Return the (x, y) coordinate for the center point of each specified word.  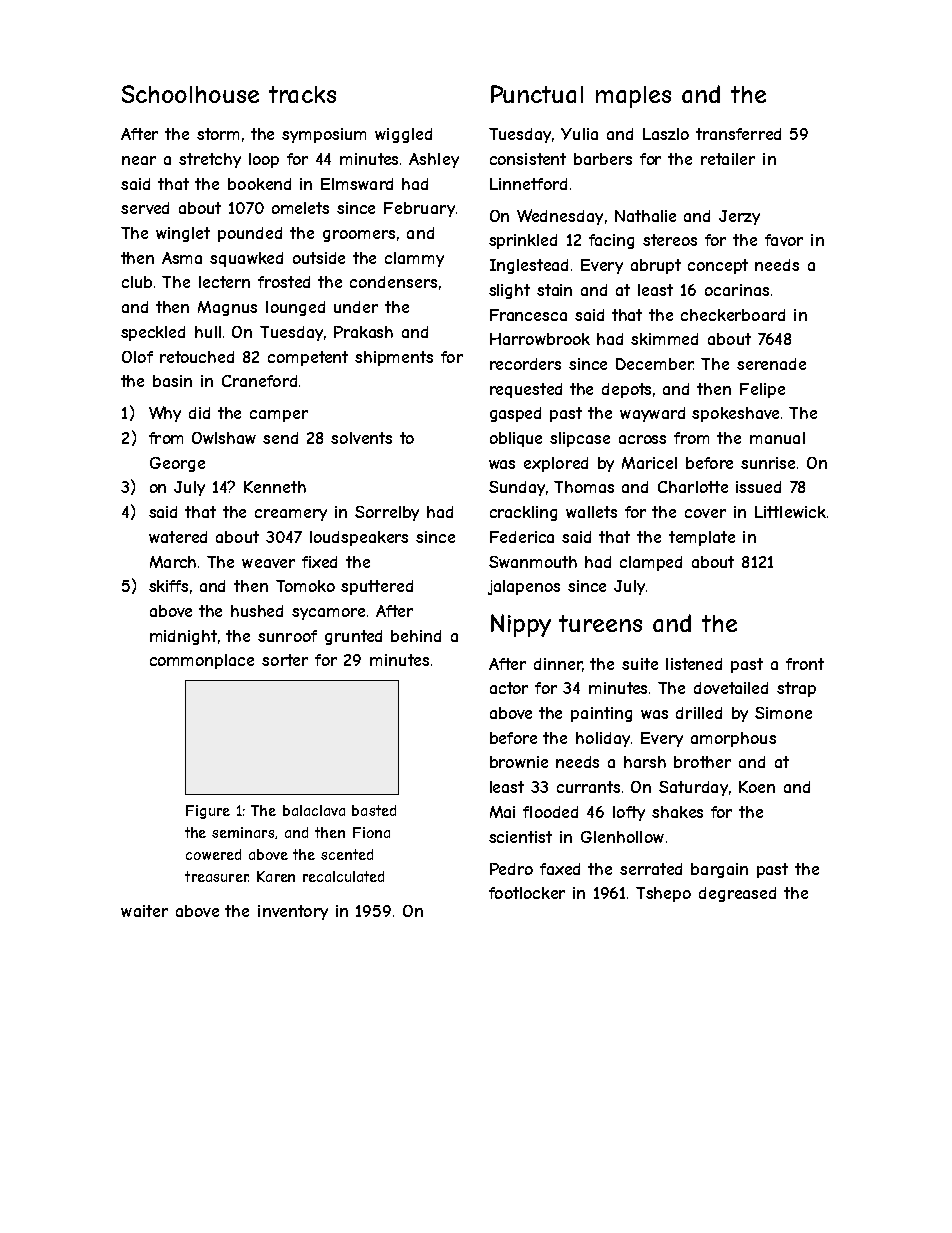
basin (172, 381)
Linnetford (528, 184)
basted (374, 810)
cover (705, 513)
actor (509, 688)
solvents (361, 438)
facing (611, 241)
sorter (285, 660)
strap (796, 689)
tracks (302, 94)
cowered (213, 854)
